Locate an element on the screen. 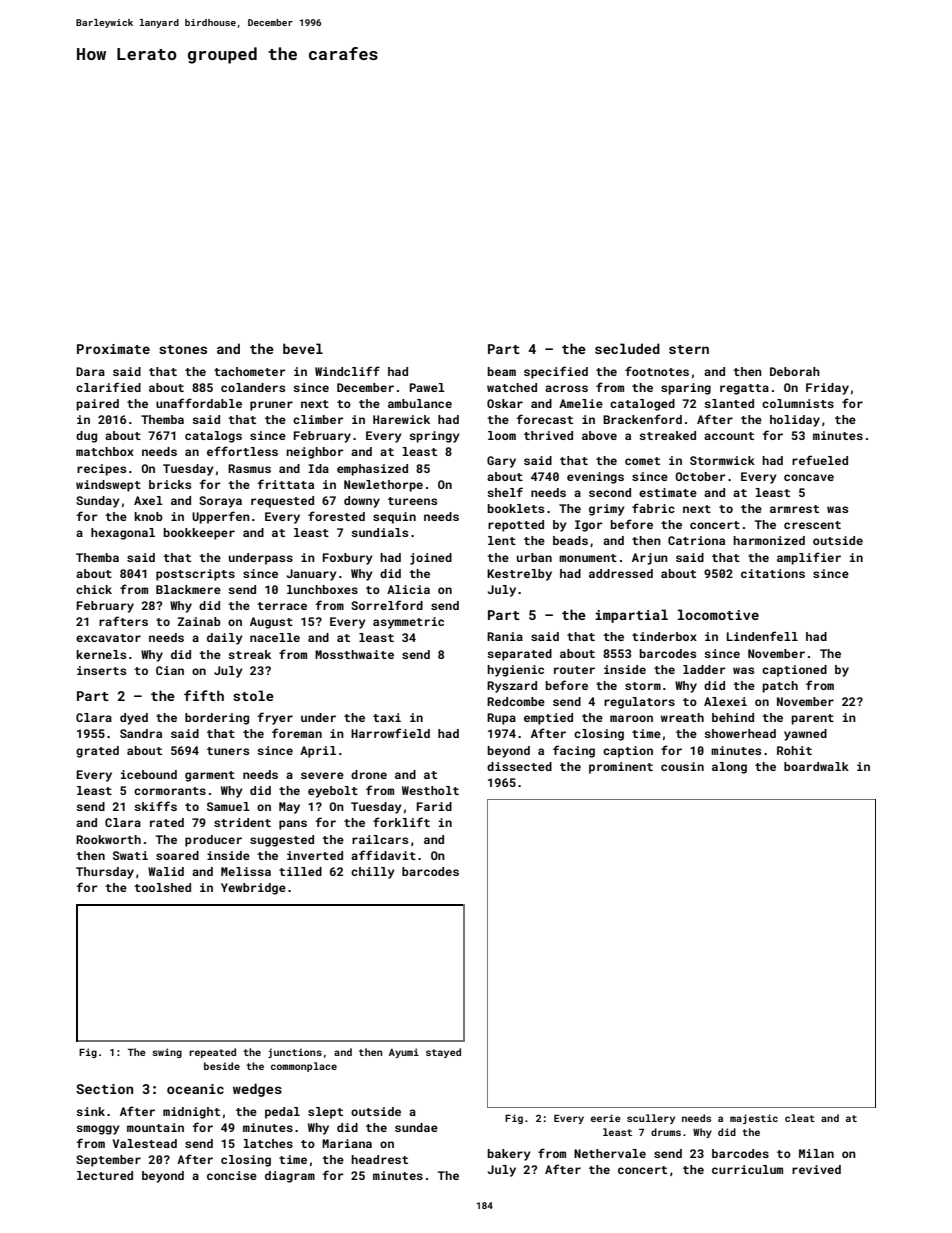 This screenshot has height=1233, width=952. bricks is located at coordinates (170, 484).
